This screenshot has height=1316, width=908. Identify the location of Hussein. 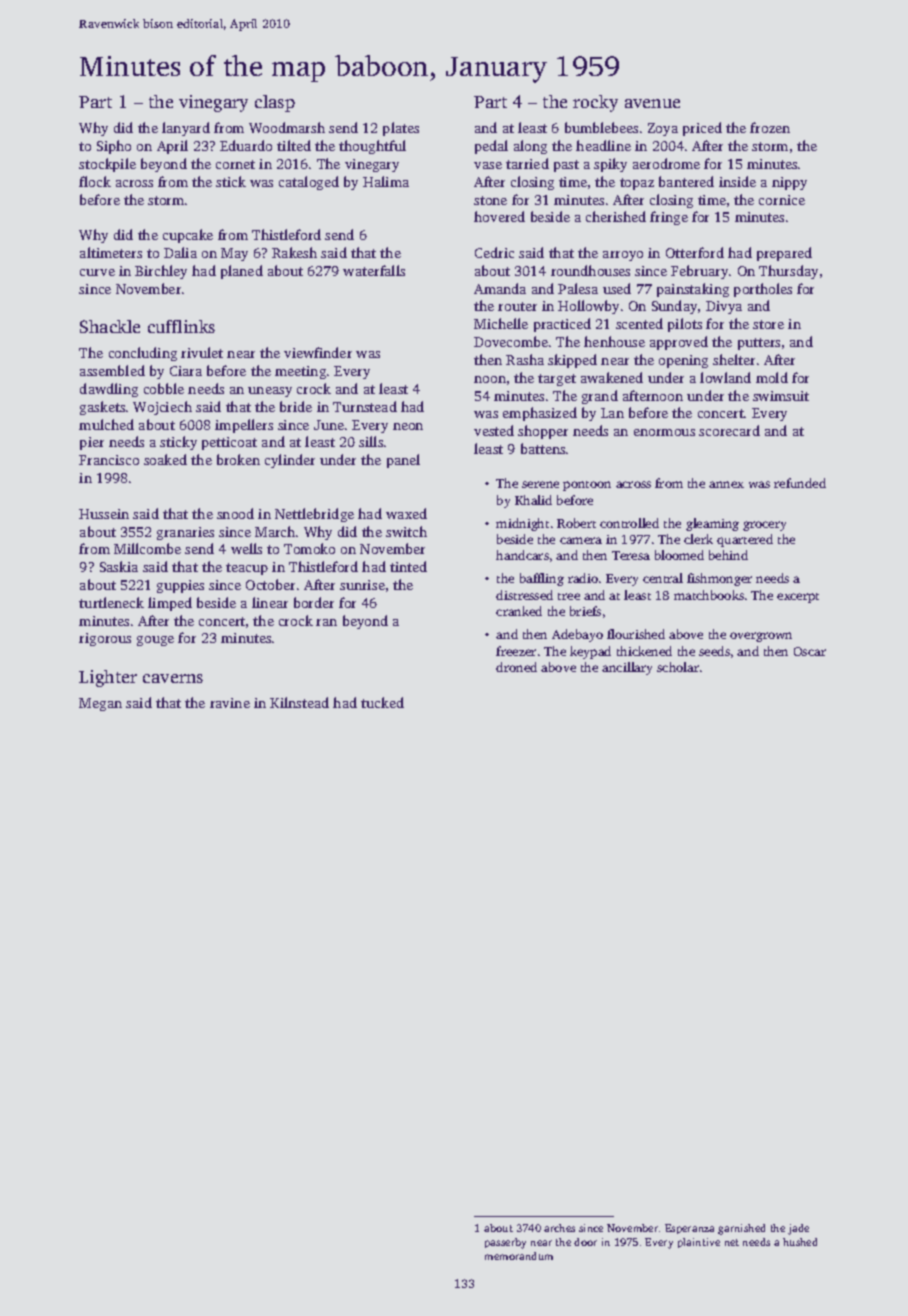
(104, 514).
